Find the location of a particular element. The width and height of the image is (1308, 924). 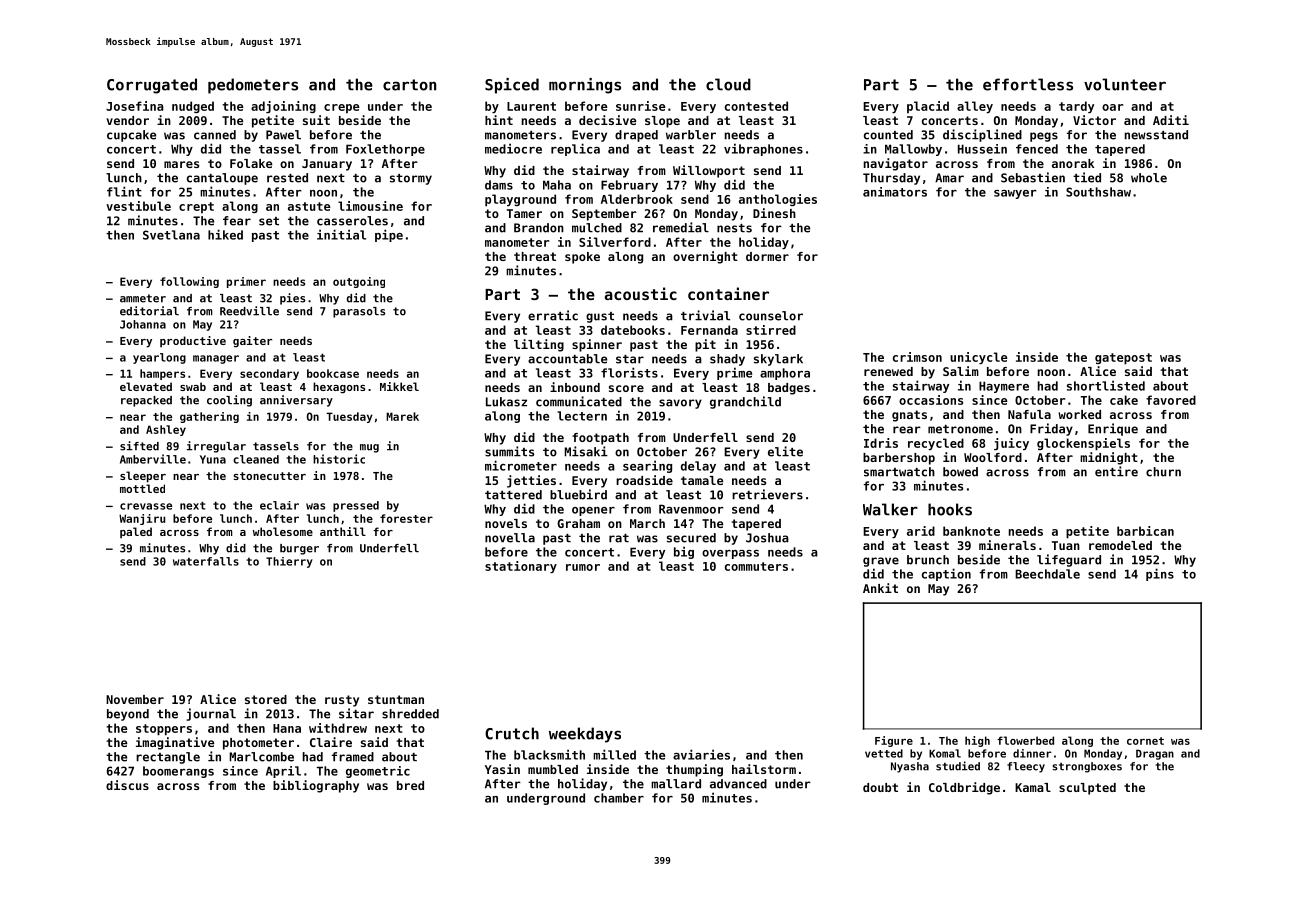

stationary is located at coordinates (521, 567).
